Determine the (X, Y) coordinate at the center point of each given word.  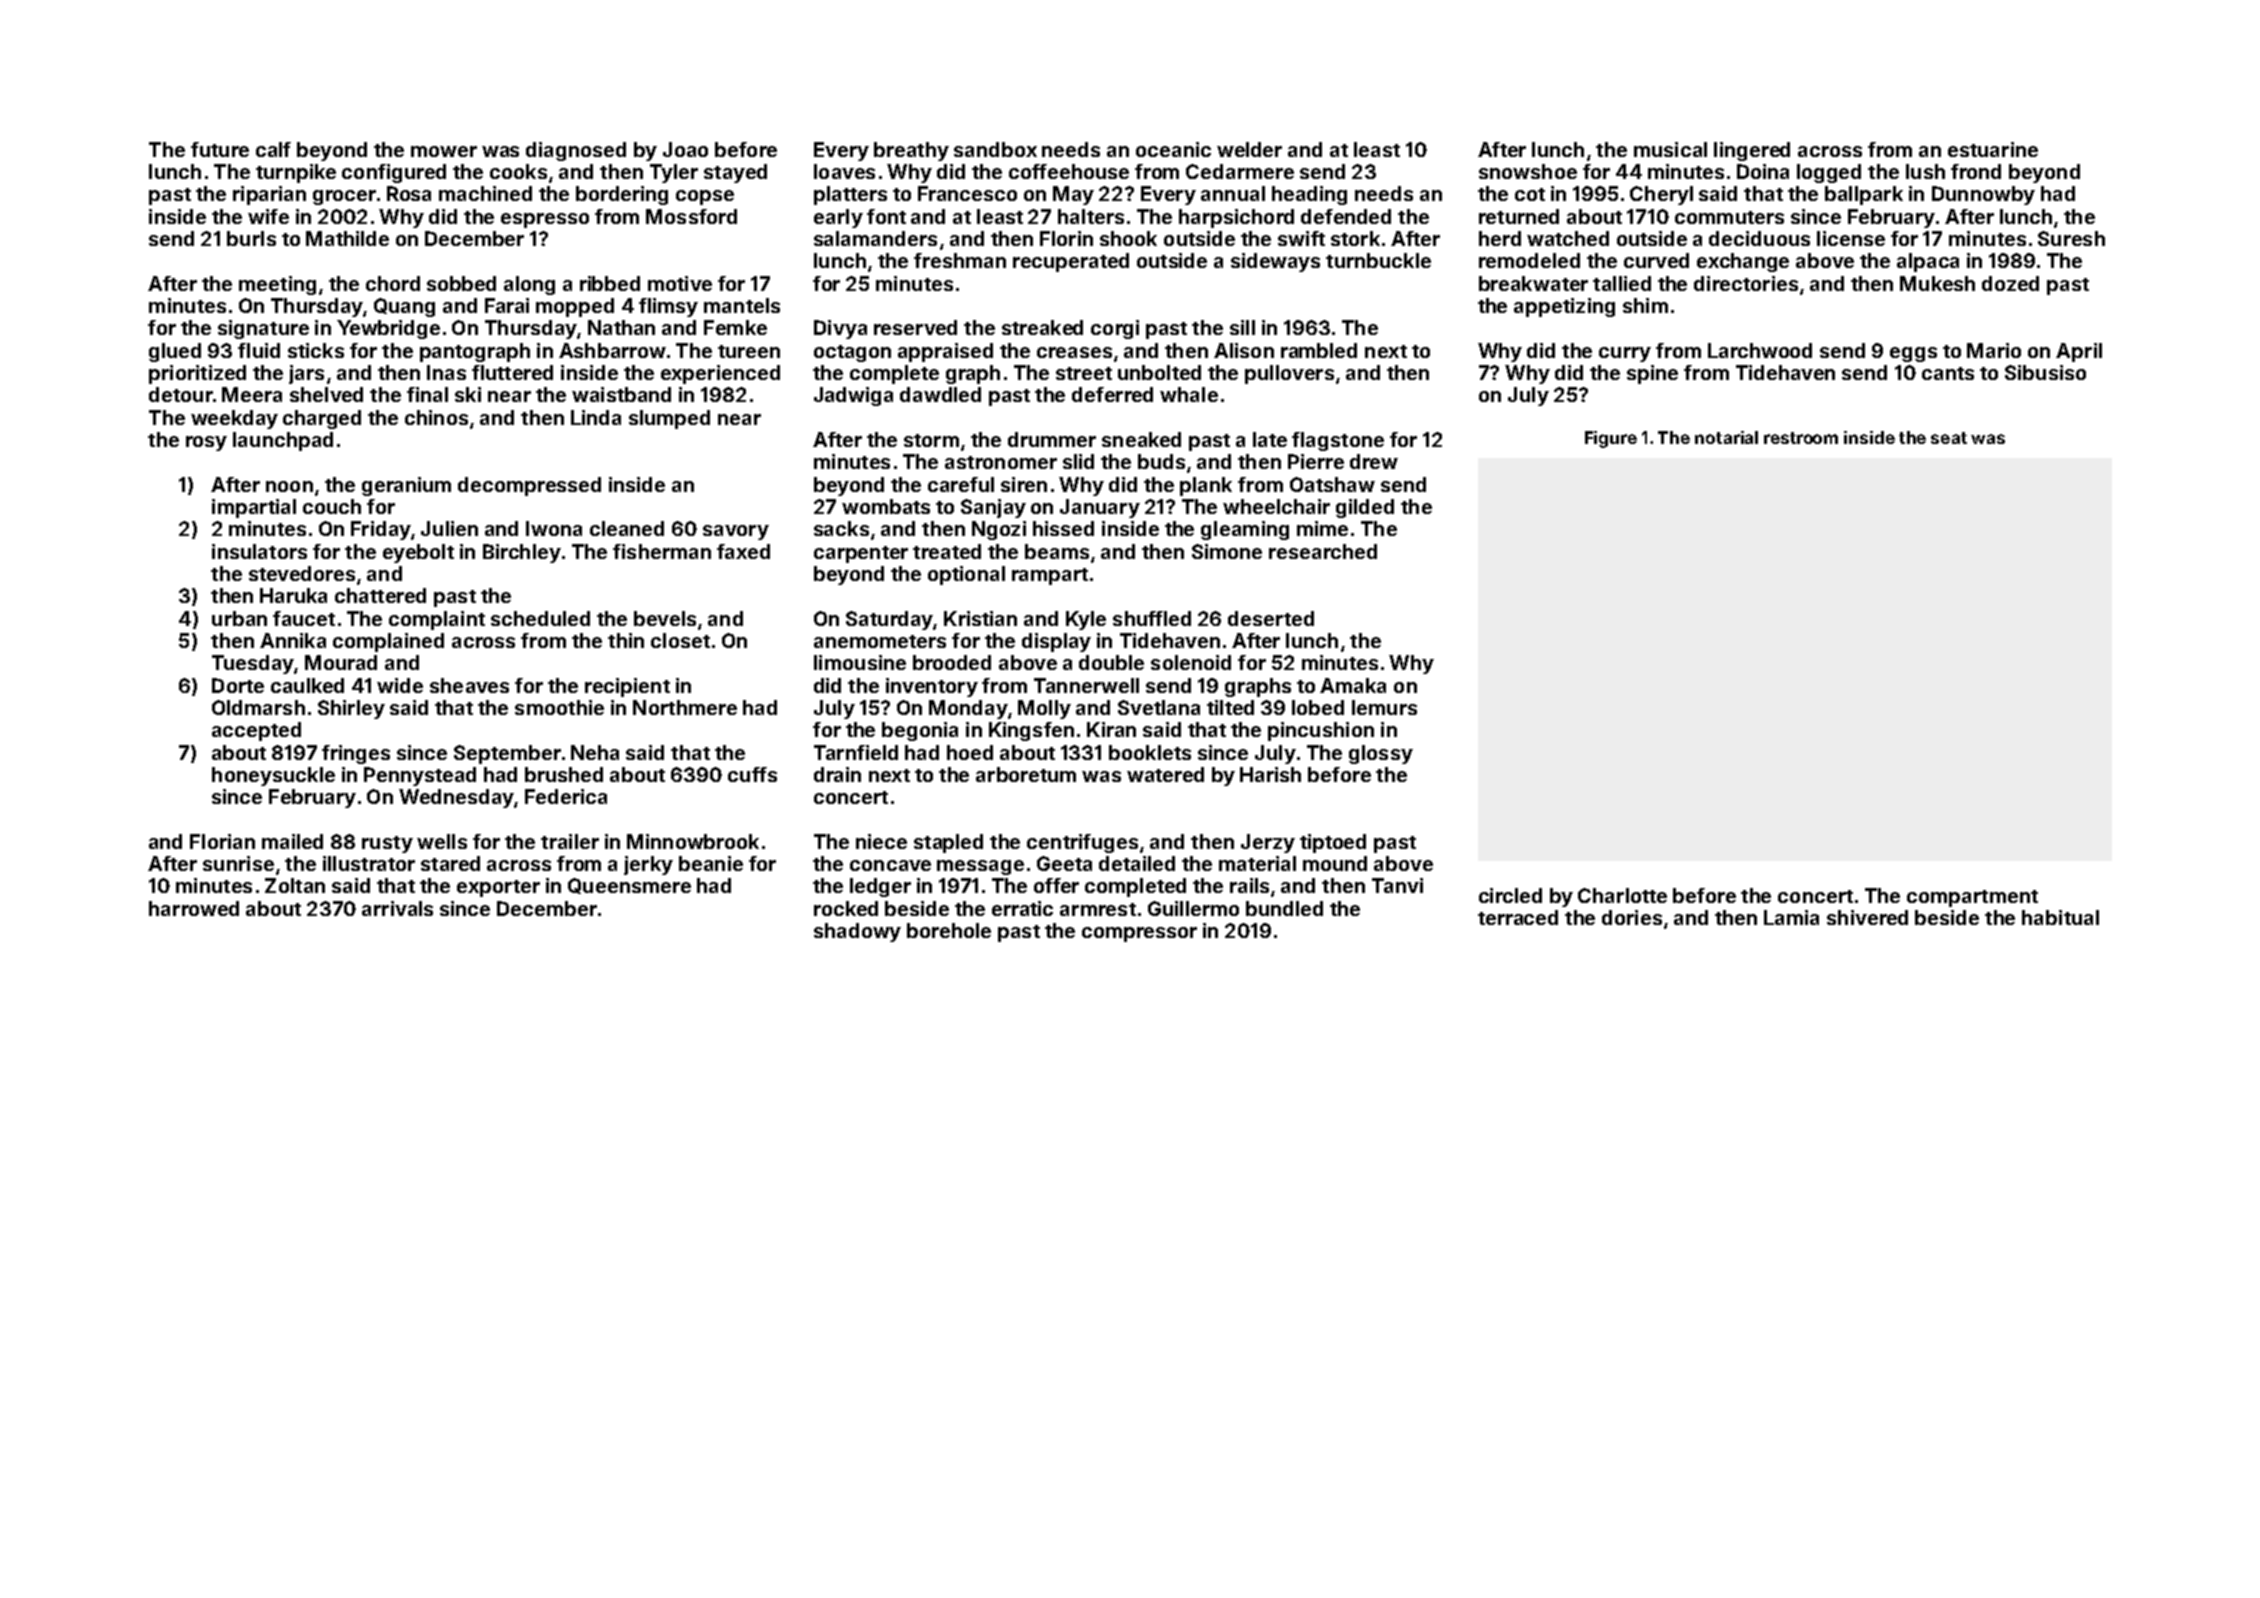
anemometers (880, 641)
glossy (1381, 754)
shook (1128, 238)
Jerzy (1268, 843)
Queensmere (629, 886)
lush (1925, 171)
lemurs (1384, 707)
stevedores (302, 573)
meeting (277, 285)
